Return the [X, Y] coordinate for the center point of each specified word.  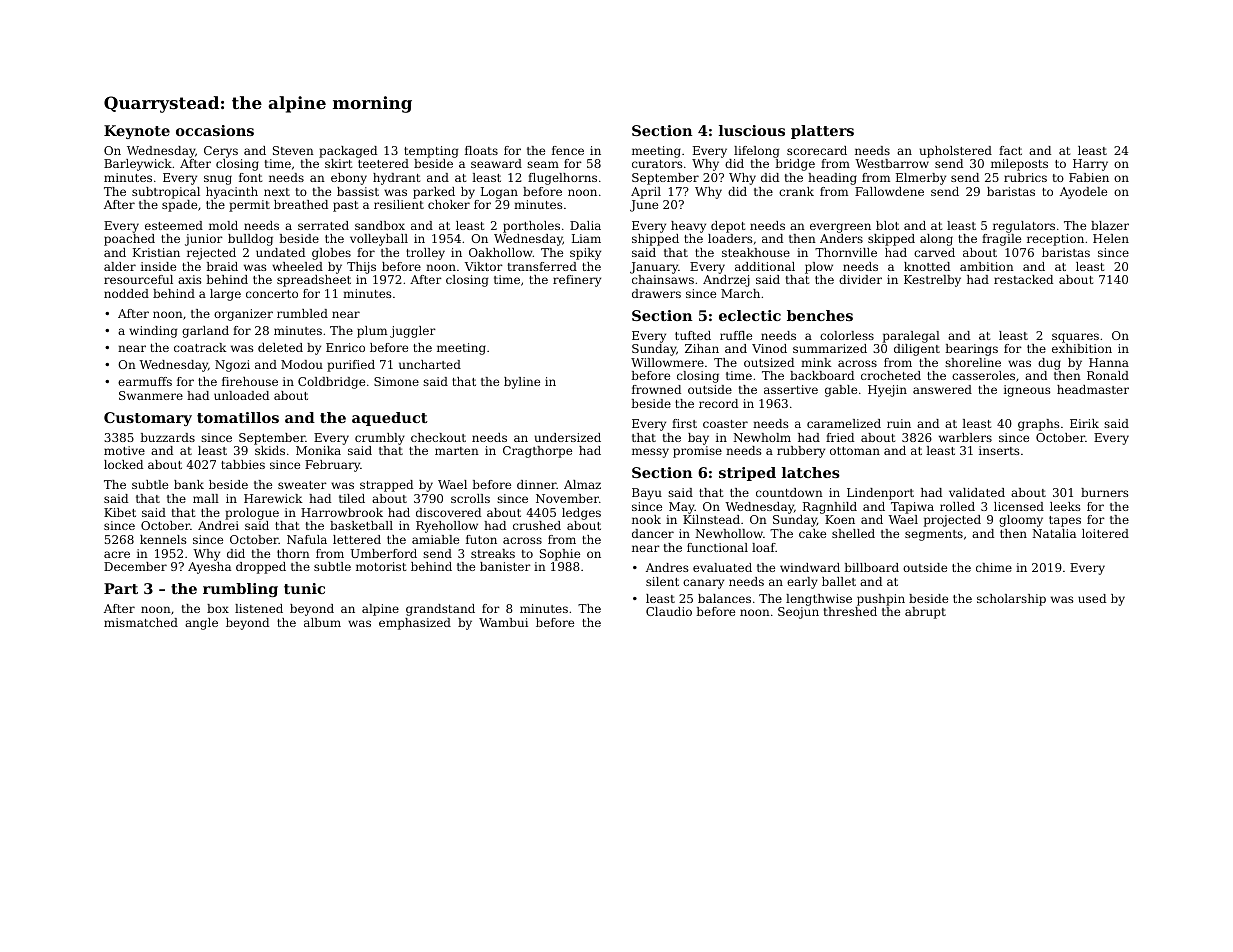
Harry [1090, 165]
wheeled [297, 266]
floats [481, 150]
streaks [493, 553]
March [740, 293]
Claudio [669, 611]
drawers [656, 293]
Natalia [1054, 533]
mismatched [141, 622]
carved [934, 252]
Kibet [120, 512]
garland [205, 332]
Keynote [137, 132]
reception [1055, 240]
